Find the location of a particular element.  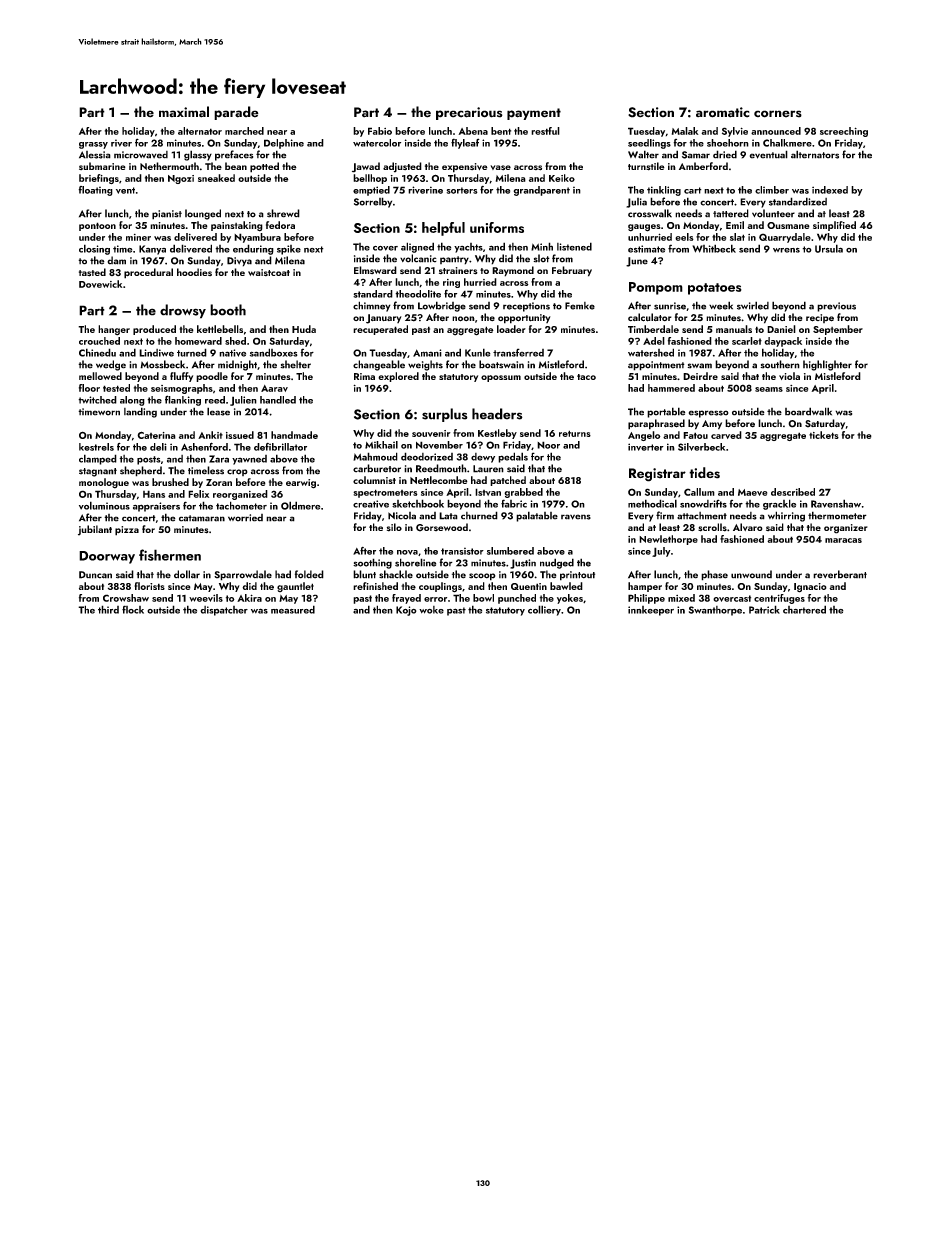

potatoes is located at coordinates (715, 289).
